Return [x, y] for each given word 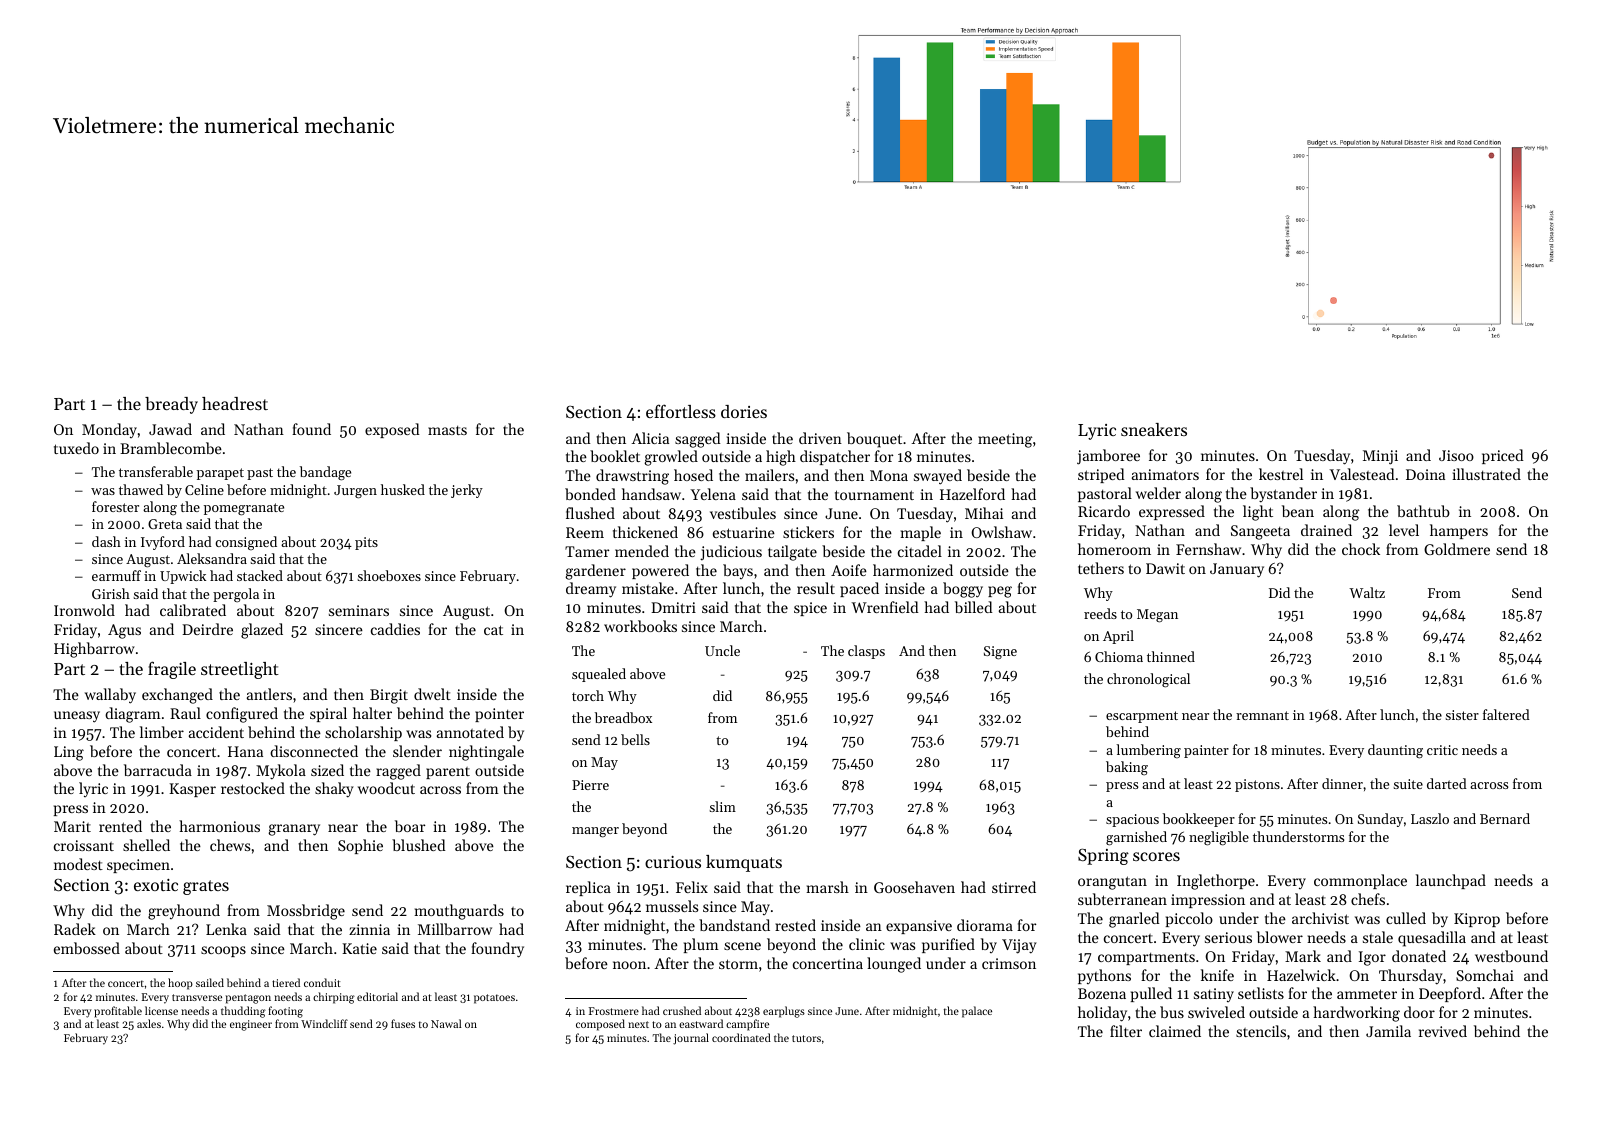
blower [1280, 937]
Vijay [1019, 946]
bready [171, 405]
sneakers [1154, 429]
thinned [1171, 656]
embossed [87, 948]
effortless [681, 411]
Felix [692, 887]
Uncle [722, 650]
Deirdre [207, 629]
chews [230, 845]
